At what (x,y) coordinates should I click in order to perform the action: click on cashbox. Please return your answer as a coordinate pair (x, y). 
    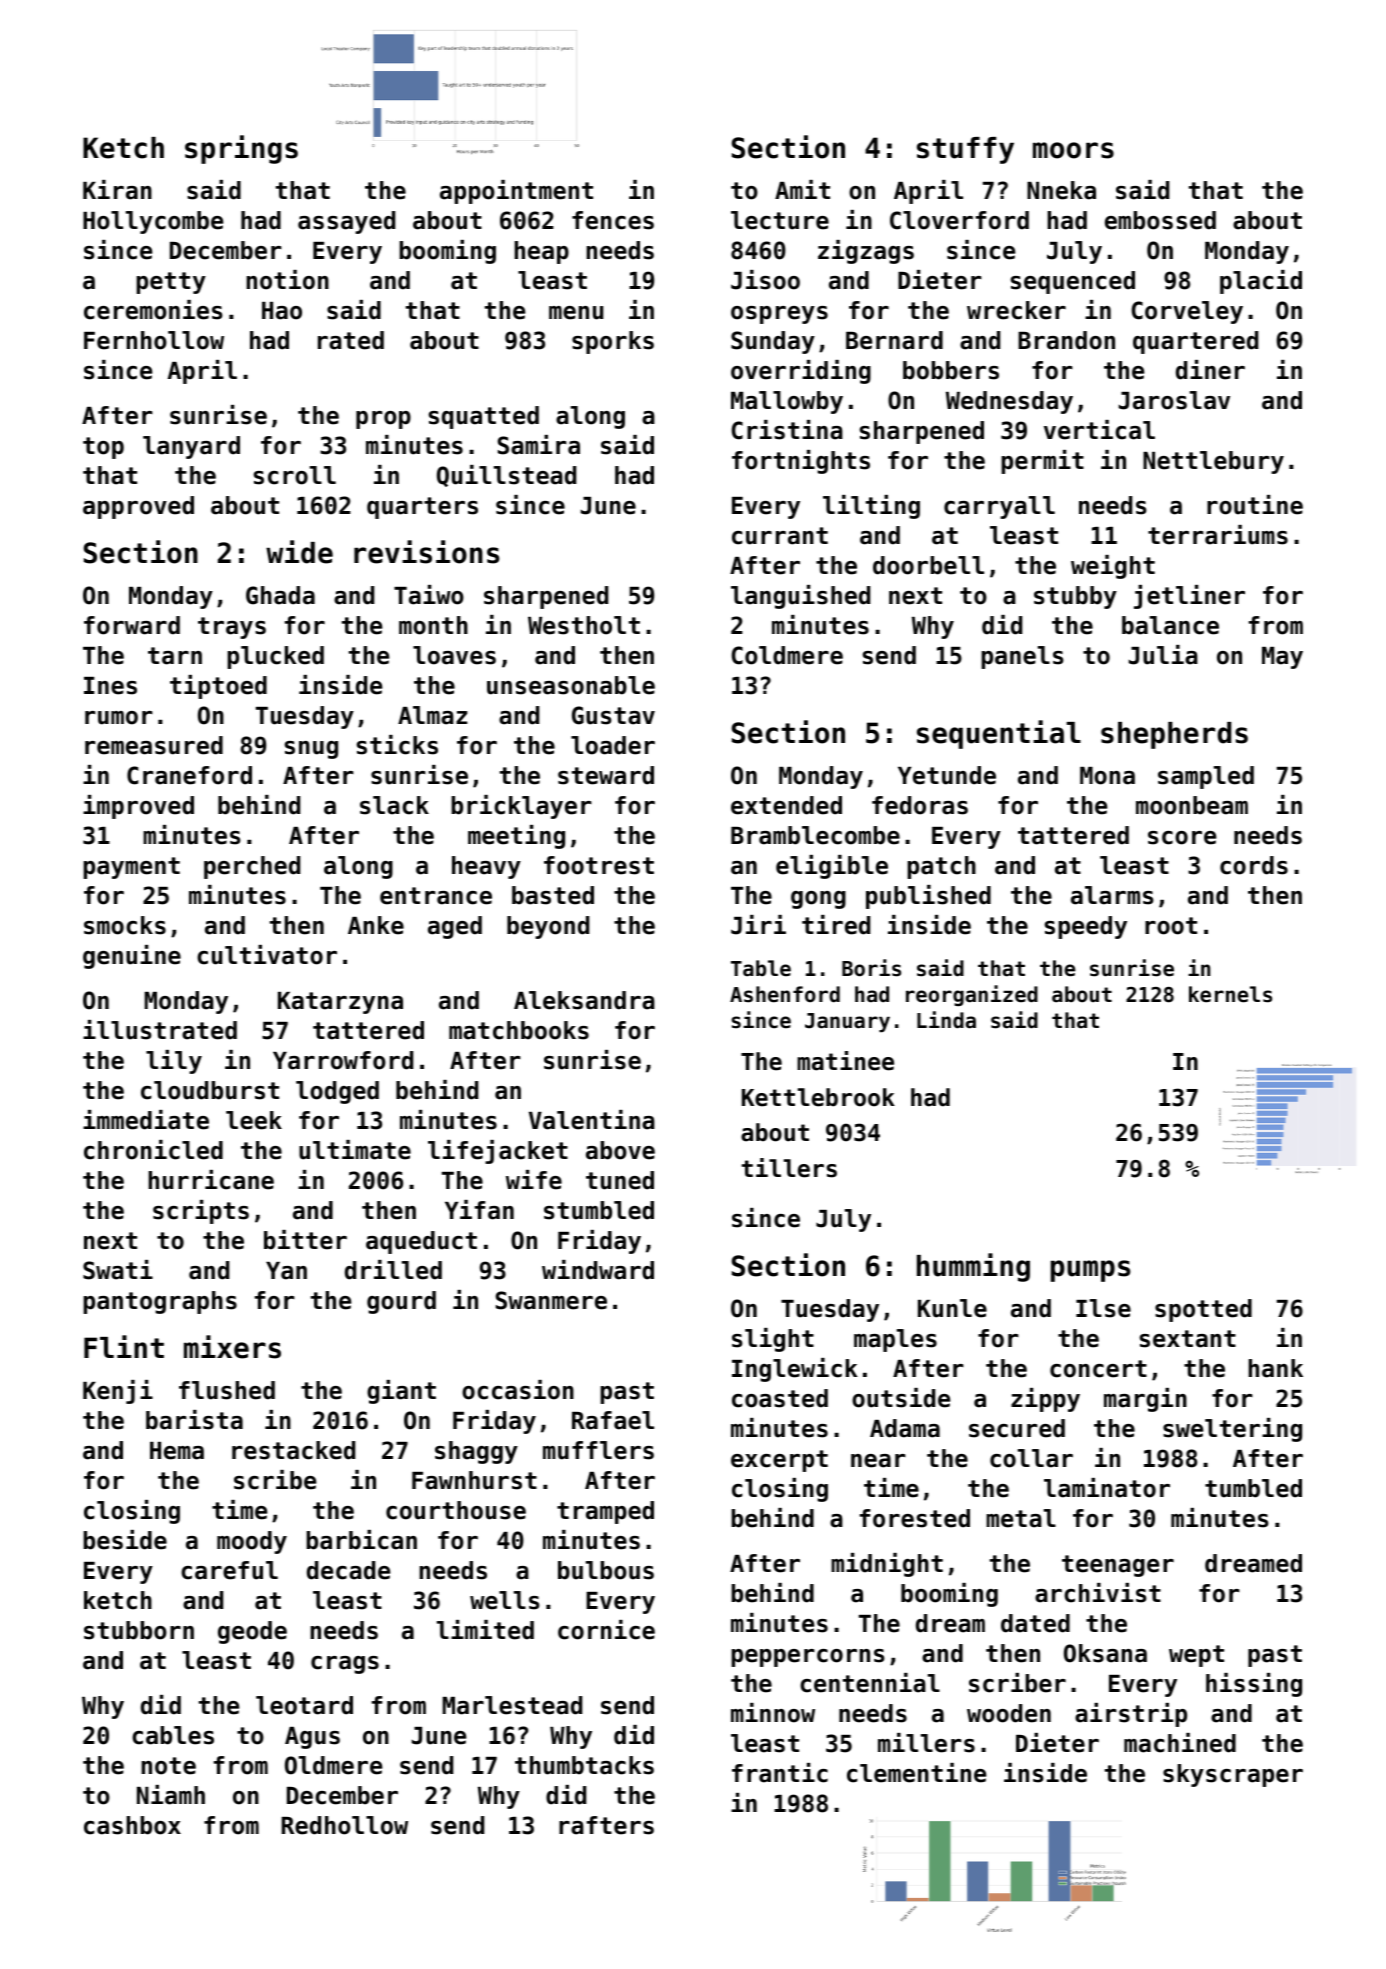
    Looking at the image, I should click on (132, 1825).
